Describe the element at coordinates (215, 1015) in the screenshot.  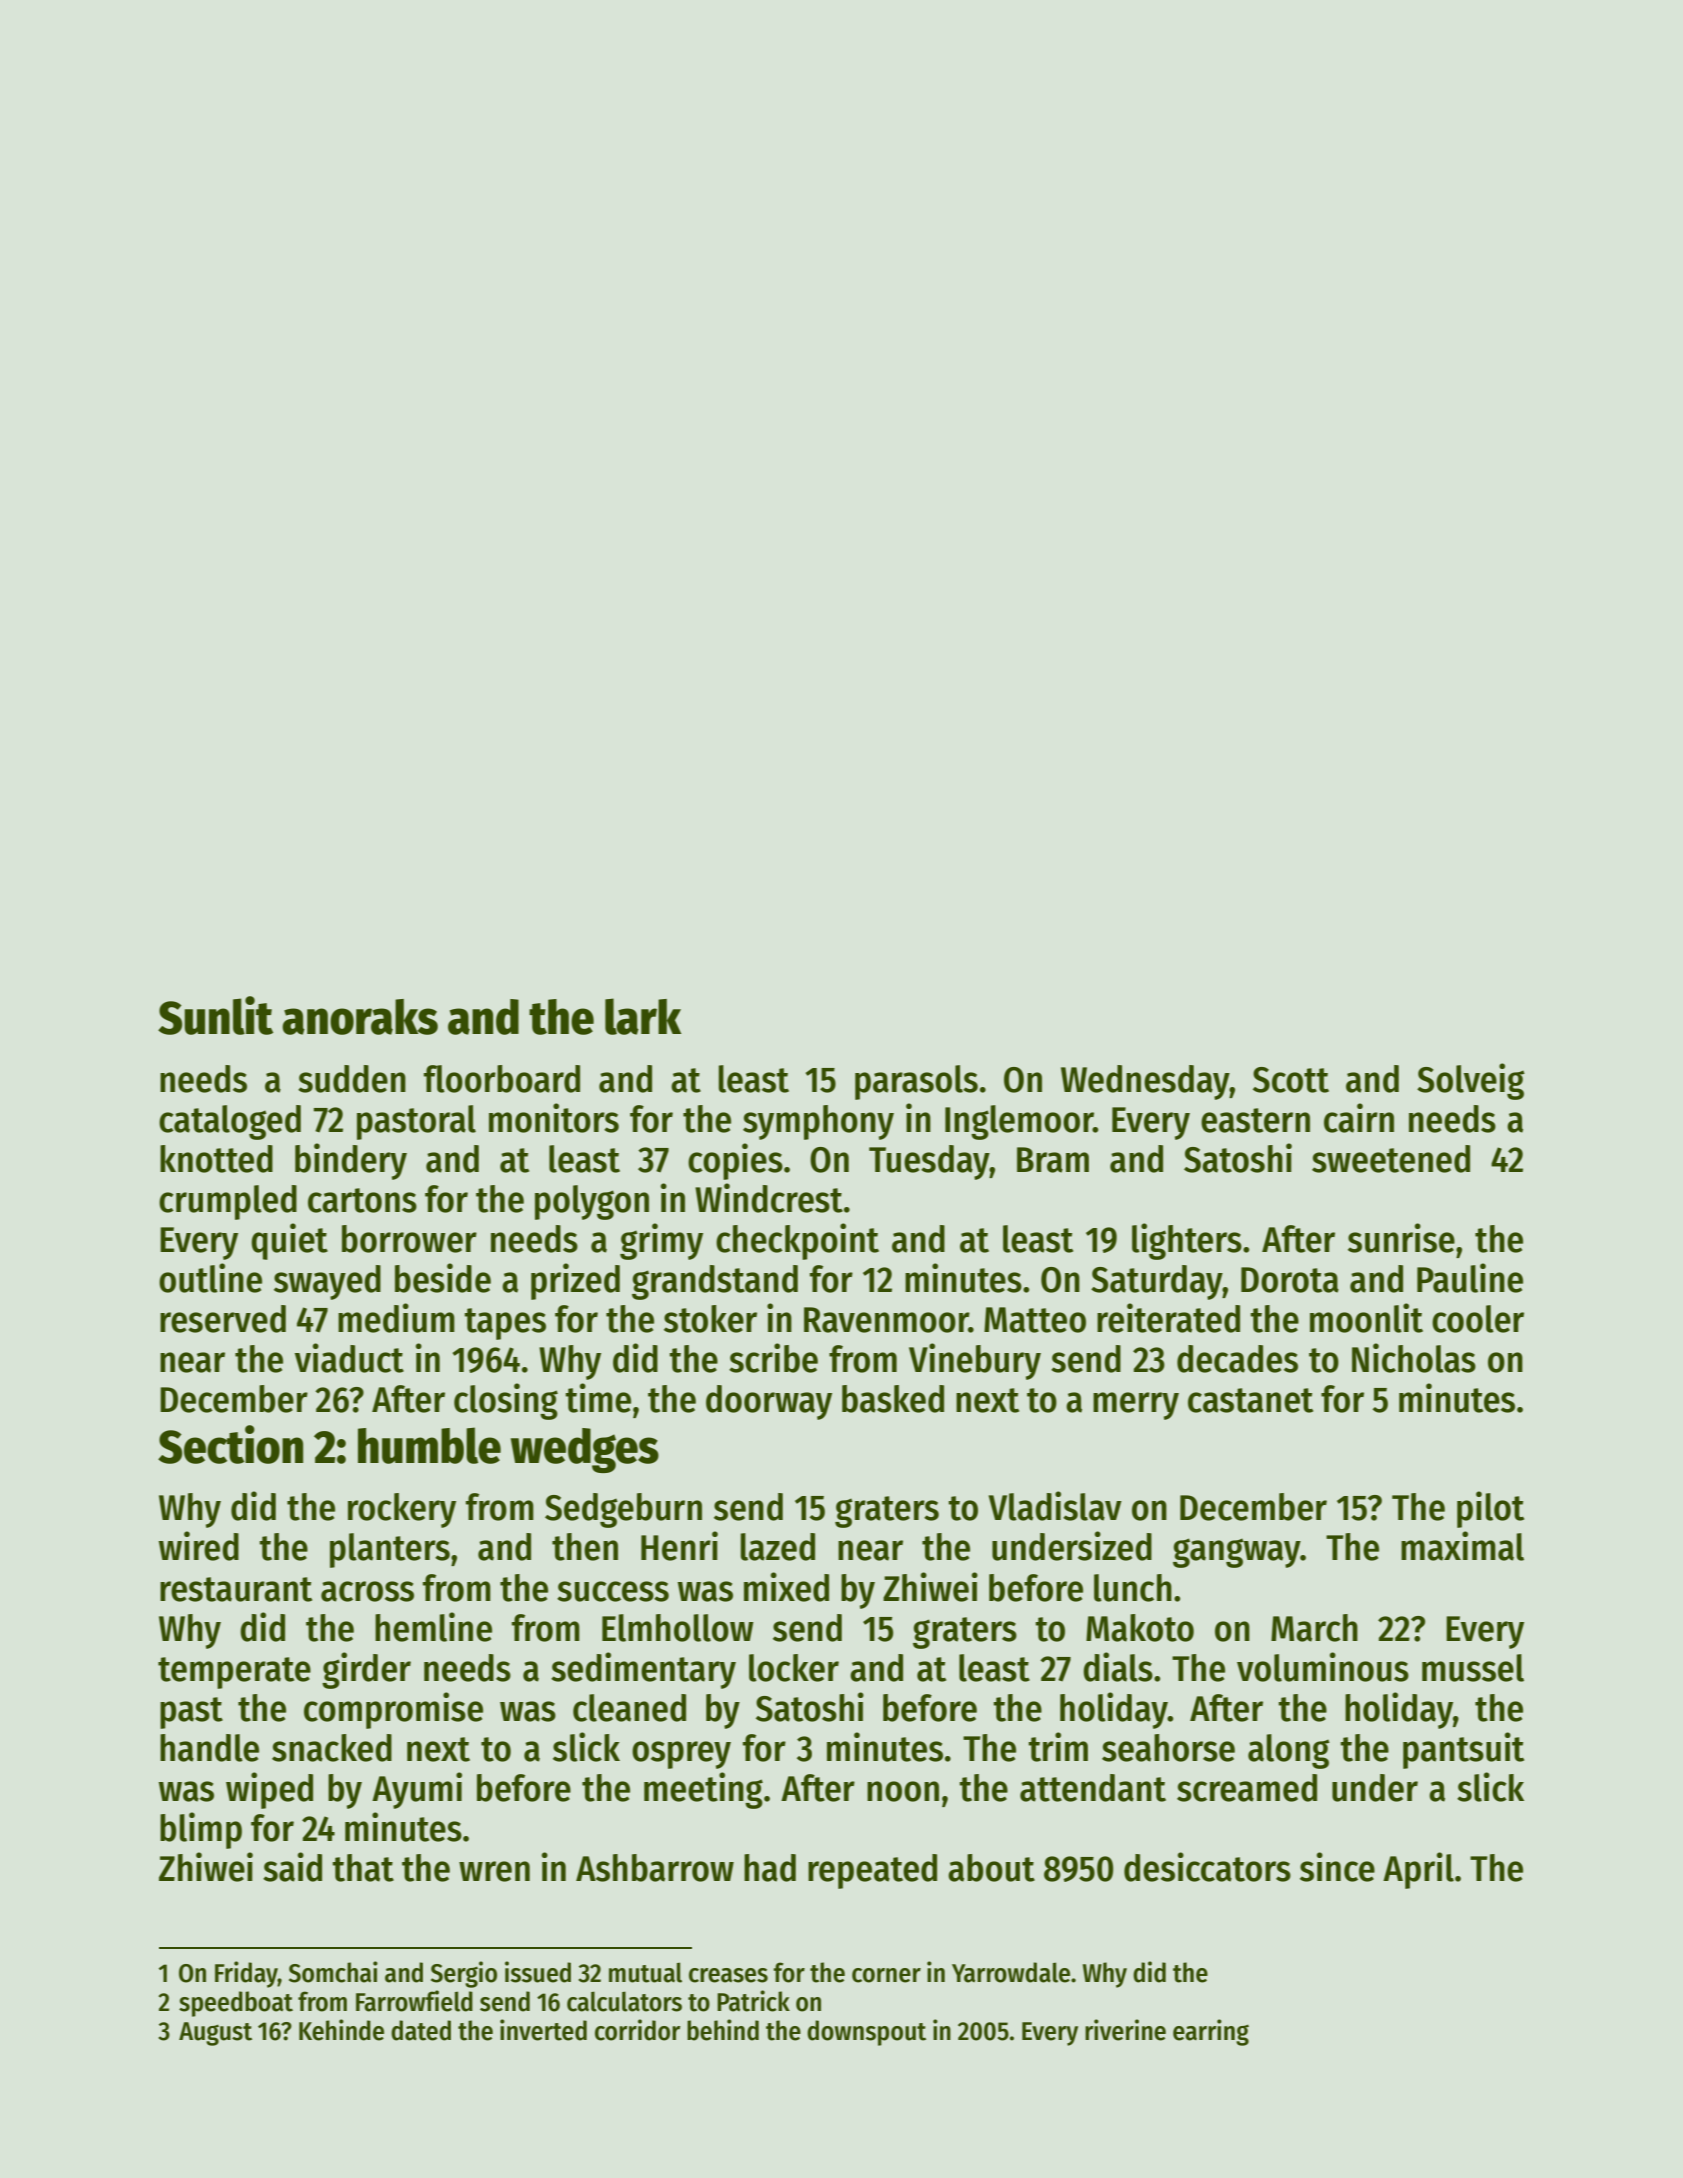
I see `Sunlit` at that location.
